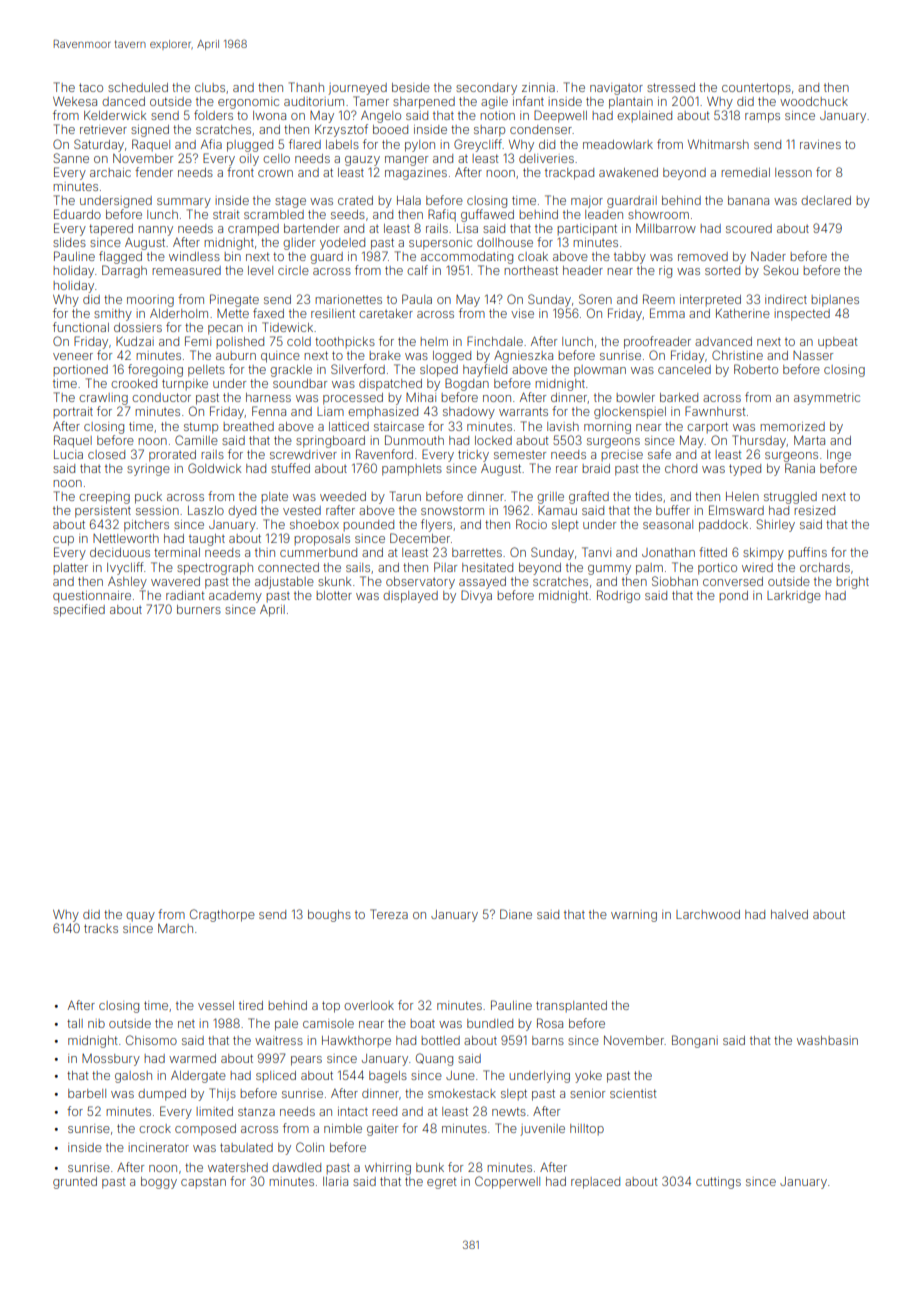 The width and height of the page is (924, 1308). What do you see at coordinates (251, 1005) in the page?
I see `tired` at bounding box center [251, 1005].
